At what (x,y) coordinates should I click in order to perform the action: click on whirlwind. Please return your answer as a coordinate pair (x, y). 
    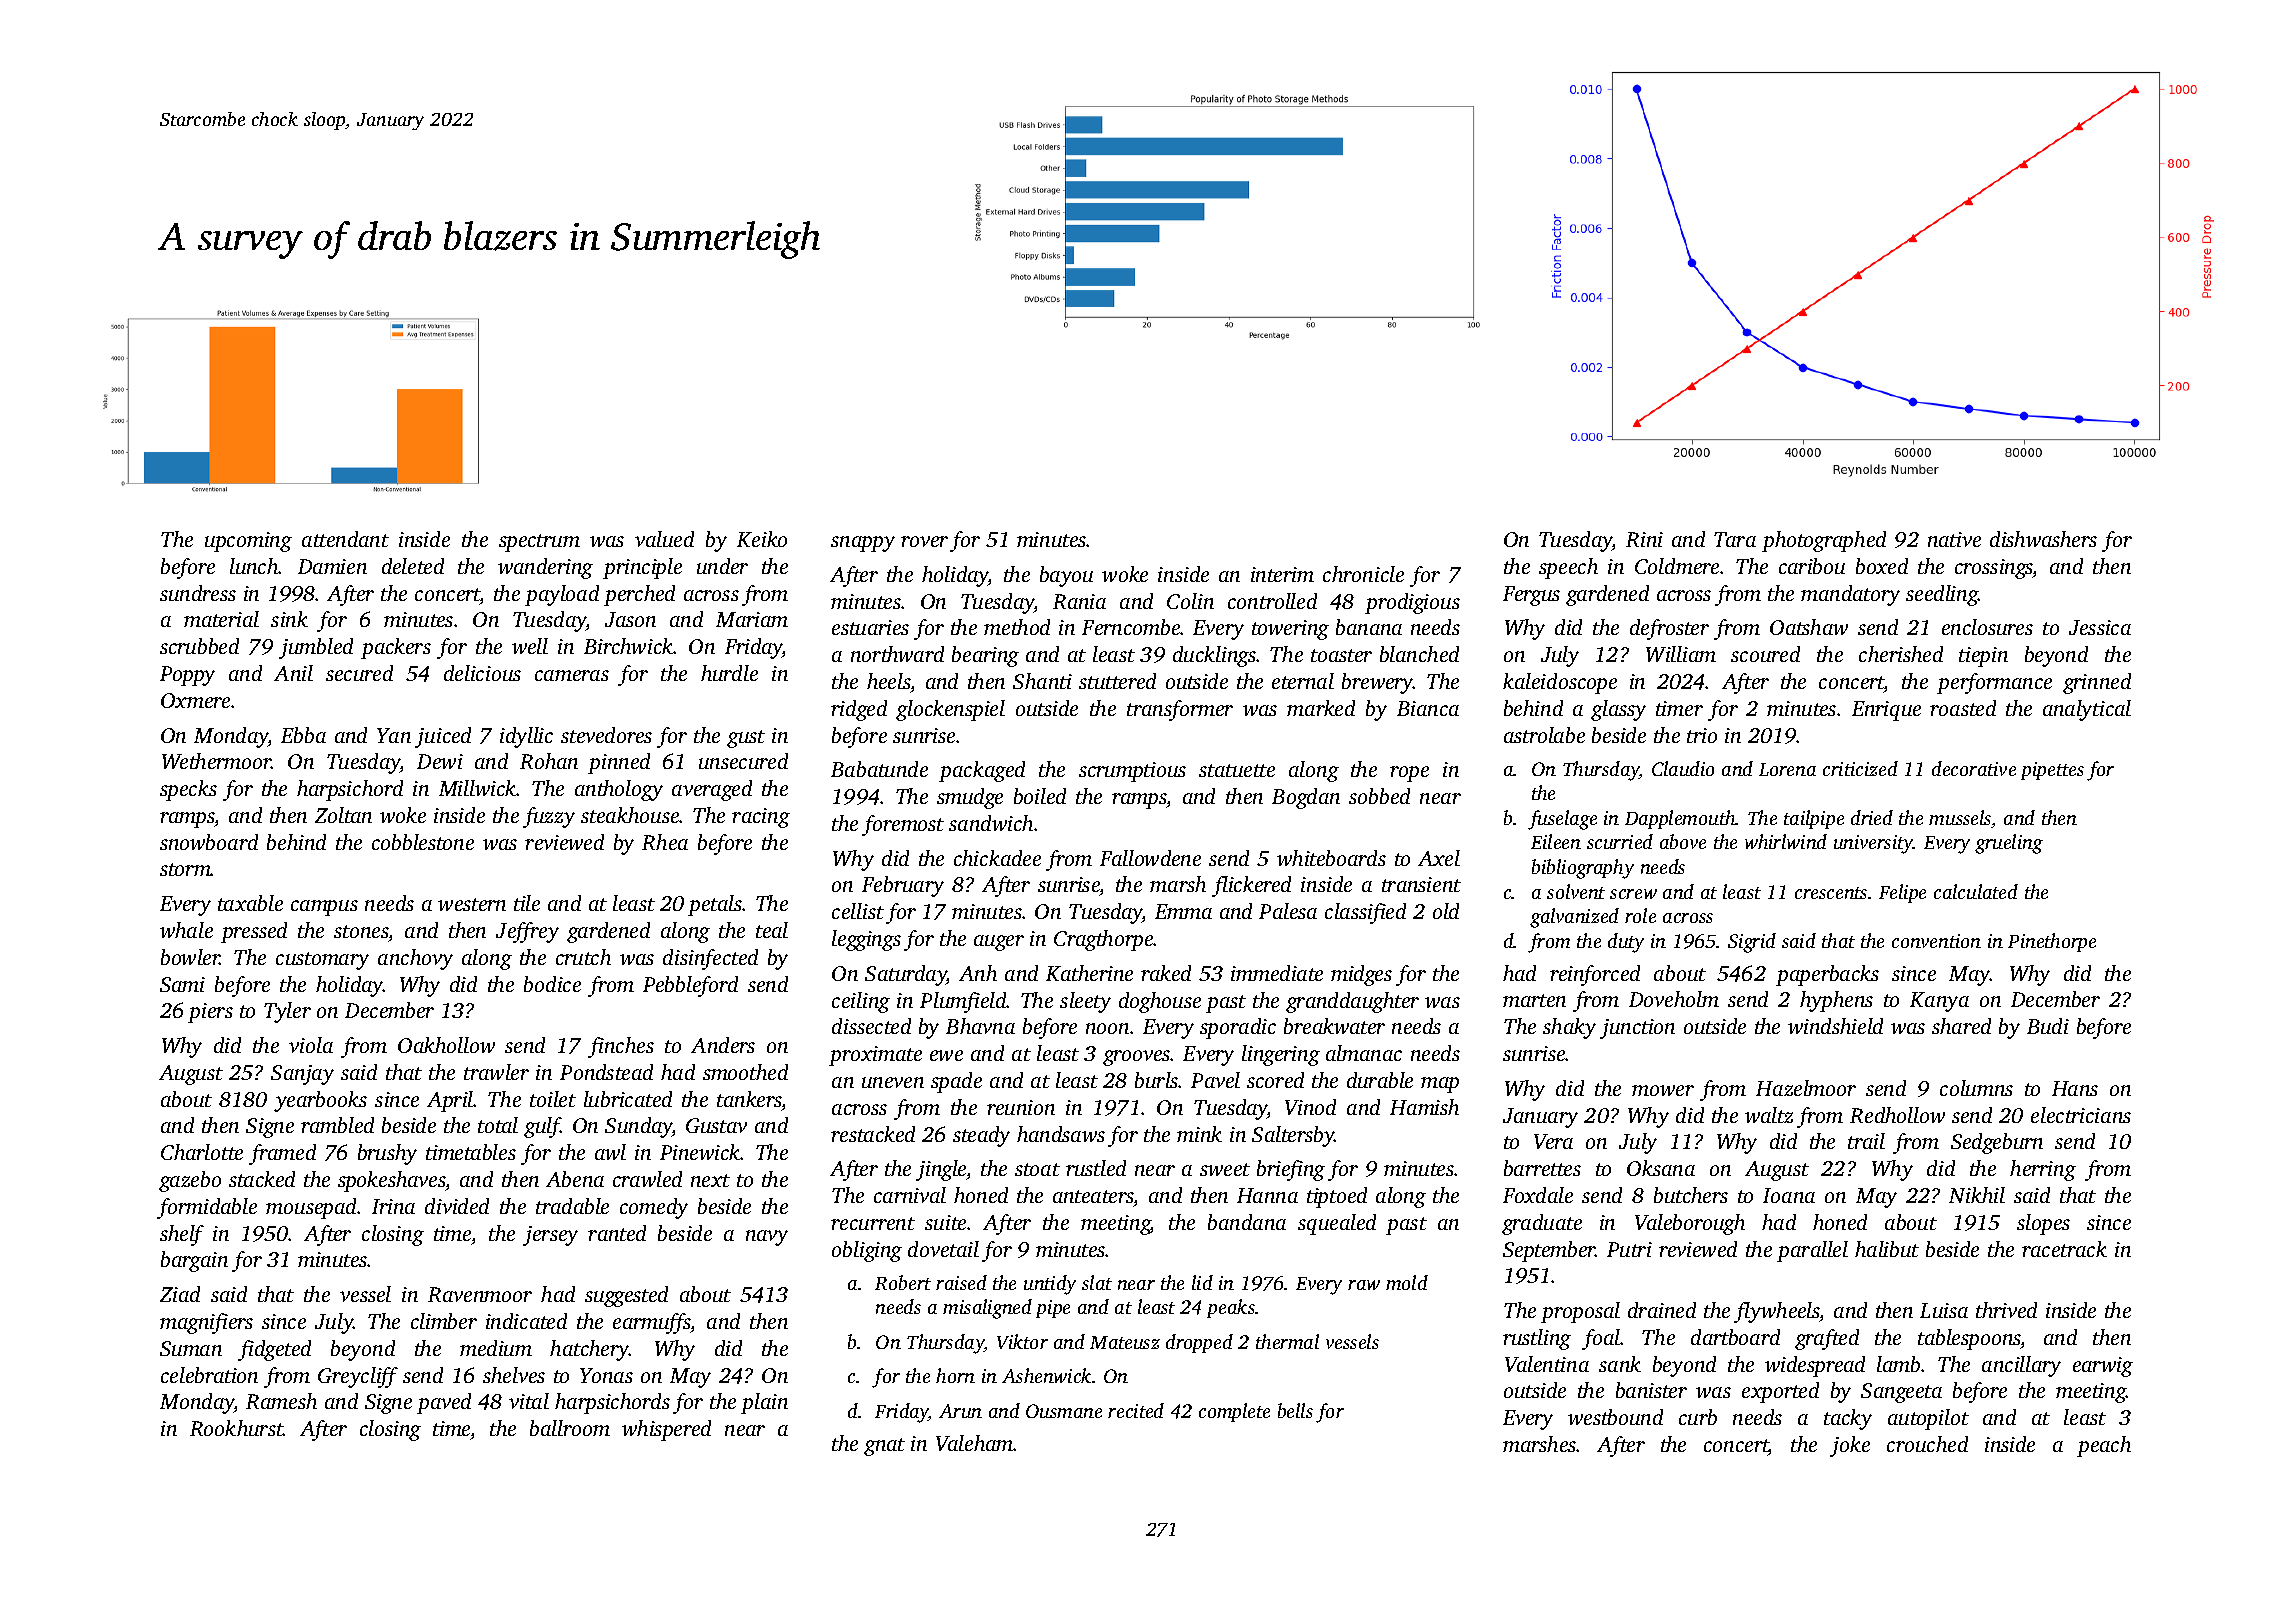
    Looking at the image, I should click on (1786, 841).
